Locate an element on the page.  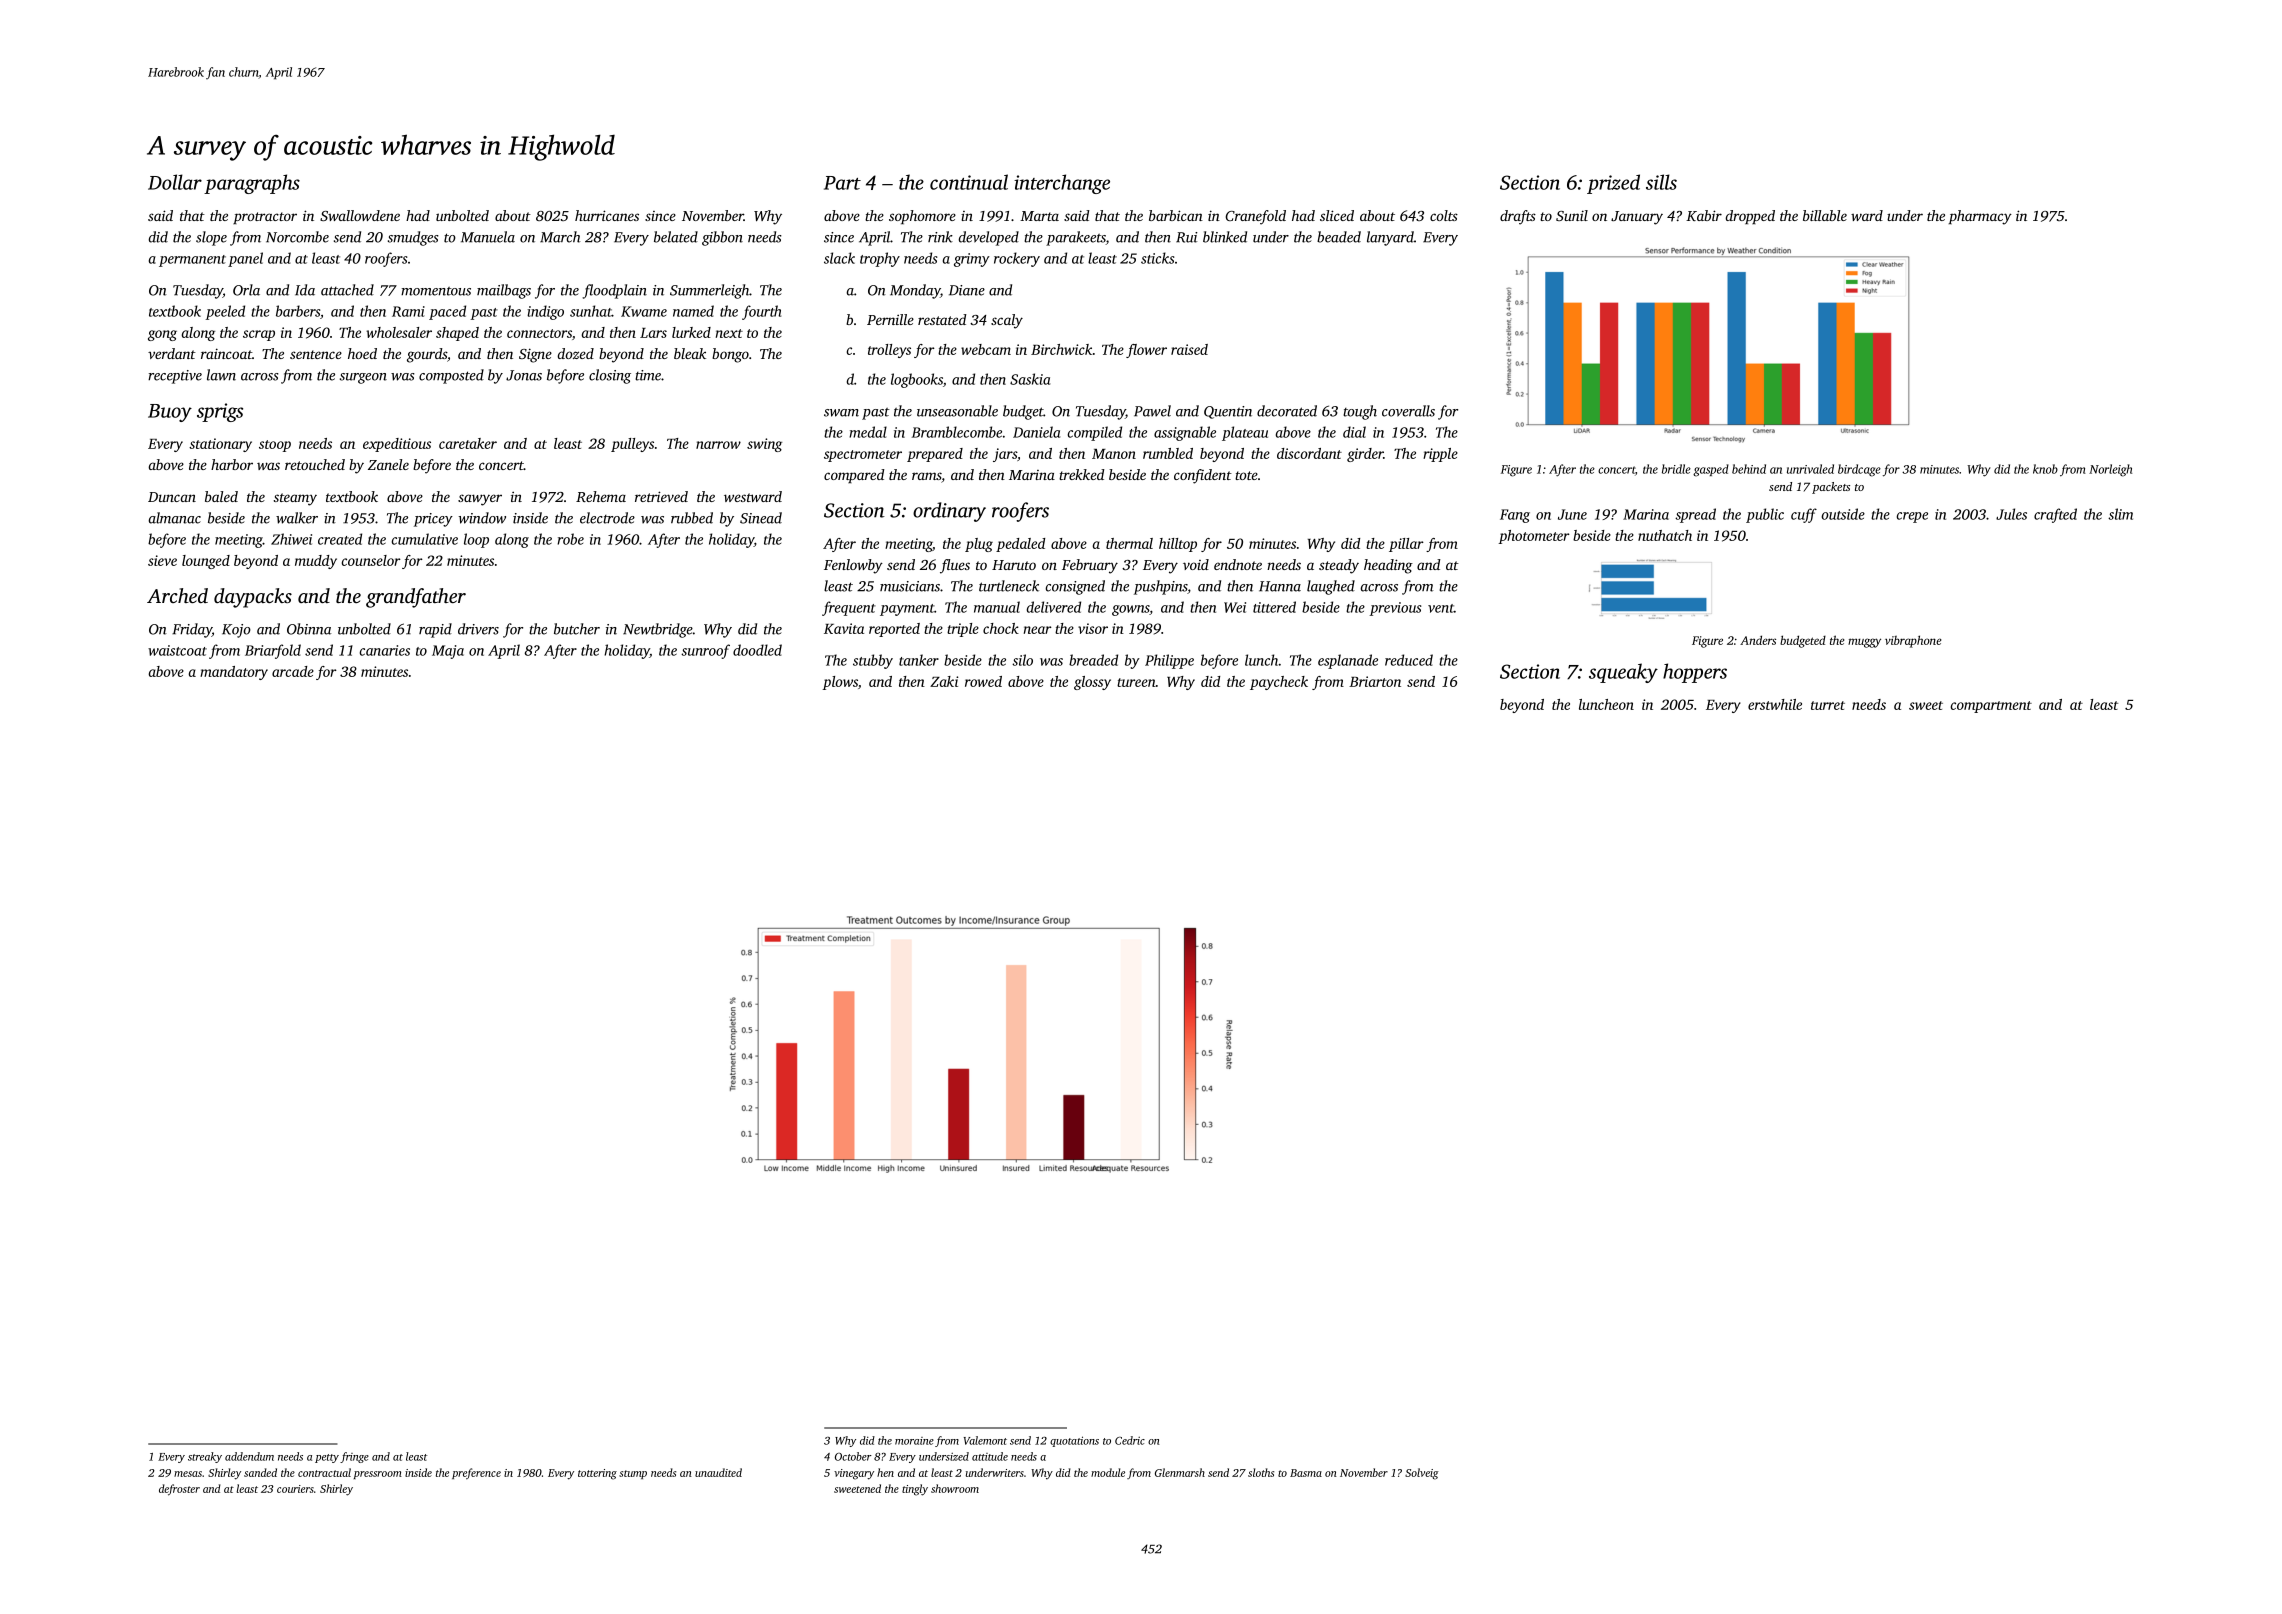
interchange is located at coordinates (1062, 184).
